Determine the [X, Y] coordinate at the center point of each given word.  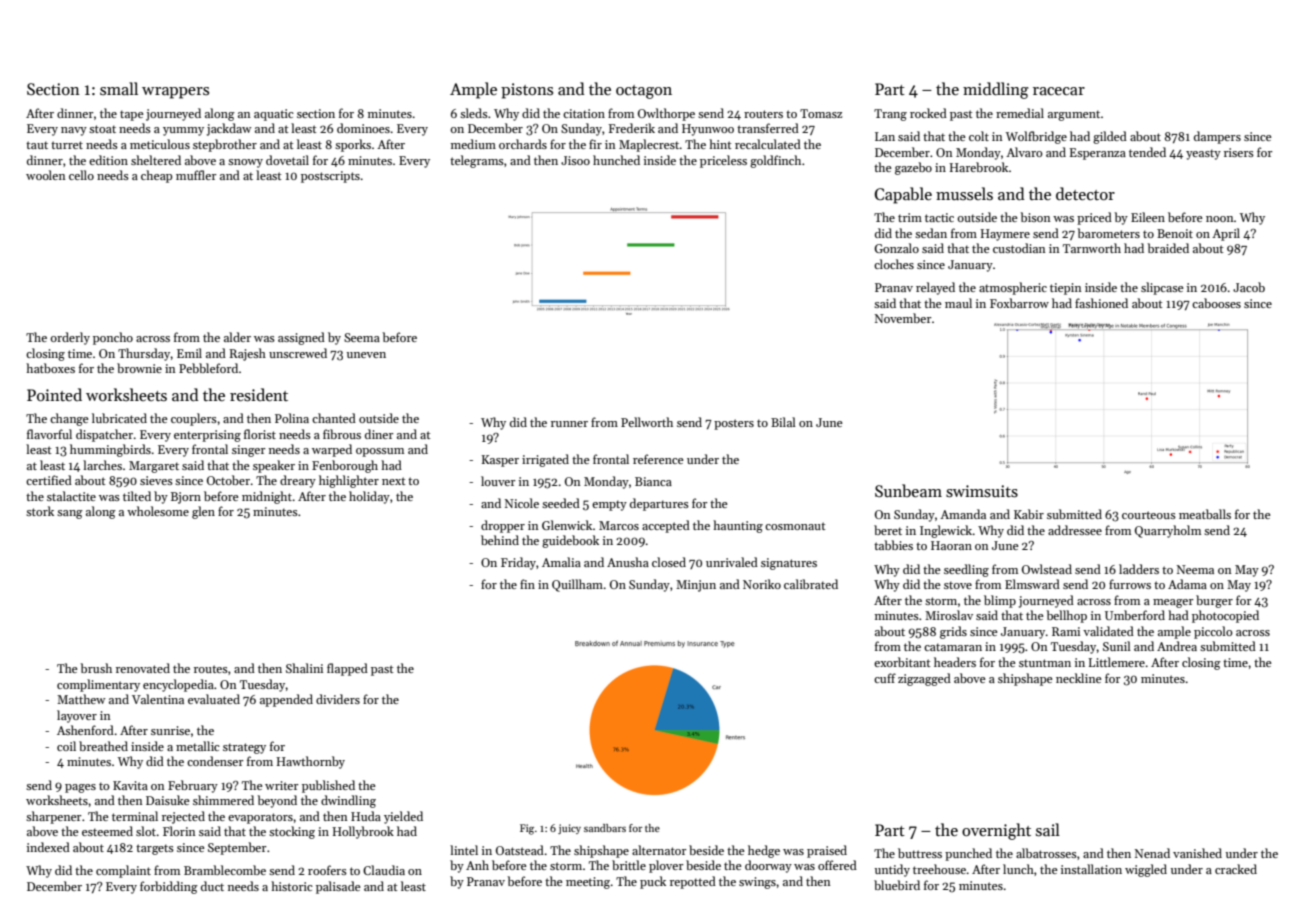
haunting [738, 526]
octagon [644, 92]
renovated [143, 668]
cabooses [1216, 303]
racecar [1059, 91]
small [119, 88]
